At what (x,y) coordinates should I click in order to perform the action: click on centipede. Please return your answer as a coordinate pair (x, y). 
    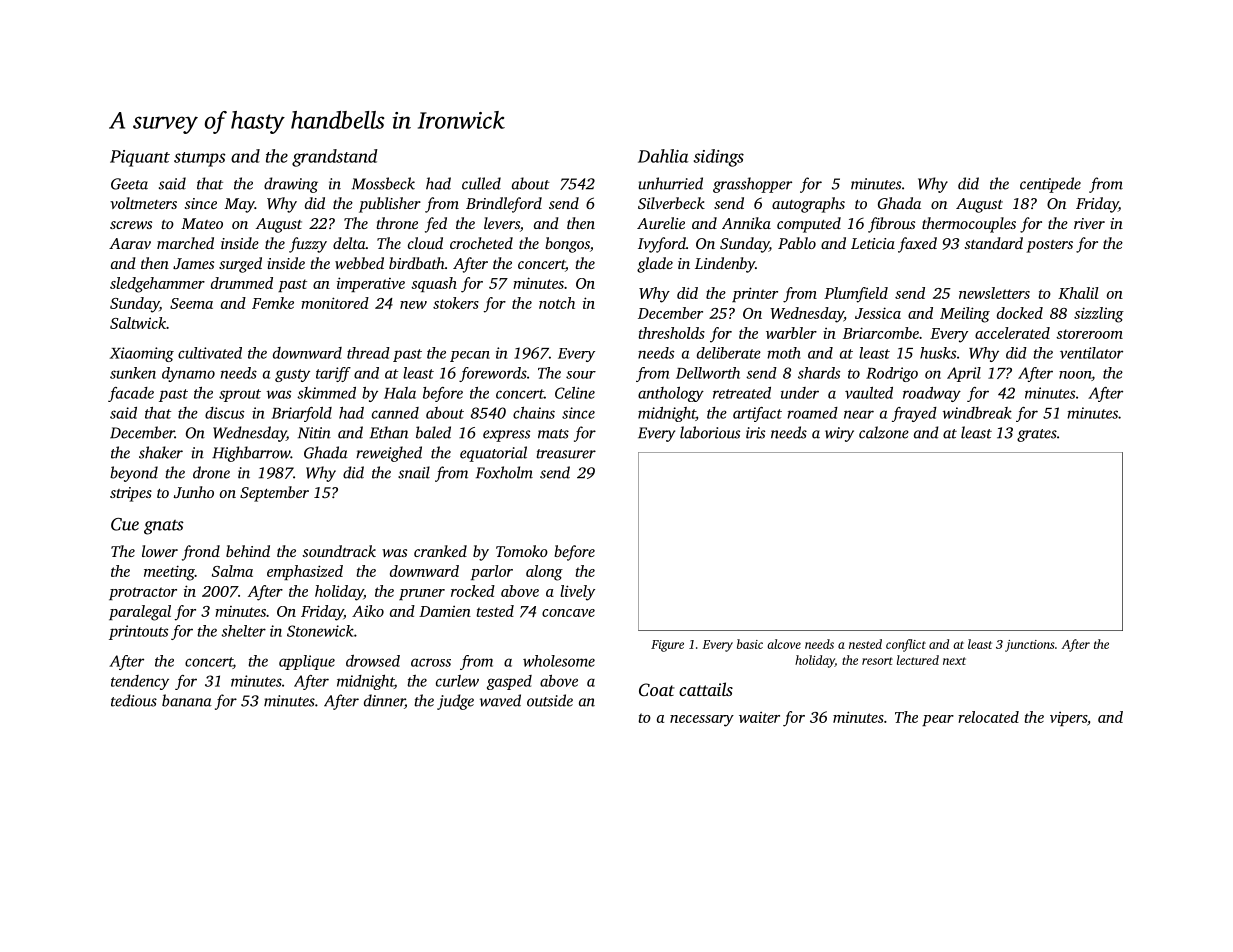
    Looking at the image, I should click on (1050, 185).
